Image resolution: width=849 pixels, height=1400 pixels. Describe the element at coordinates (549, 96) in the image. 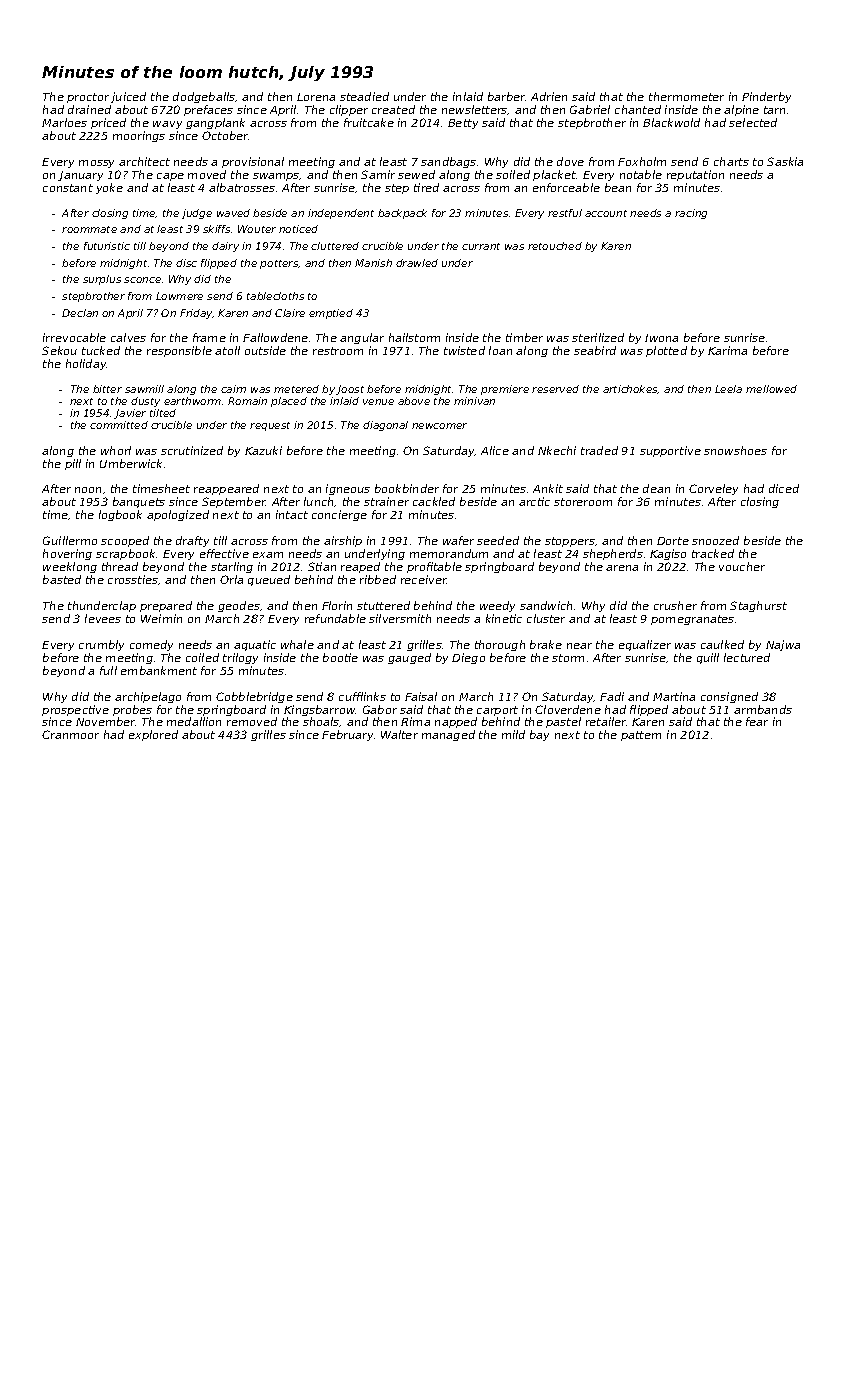

I see `Adrien` at that location.
